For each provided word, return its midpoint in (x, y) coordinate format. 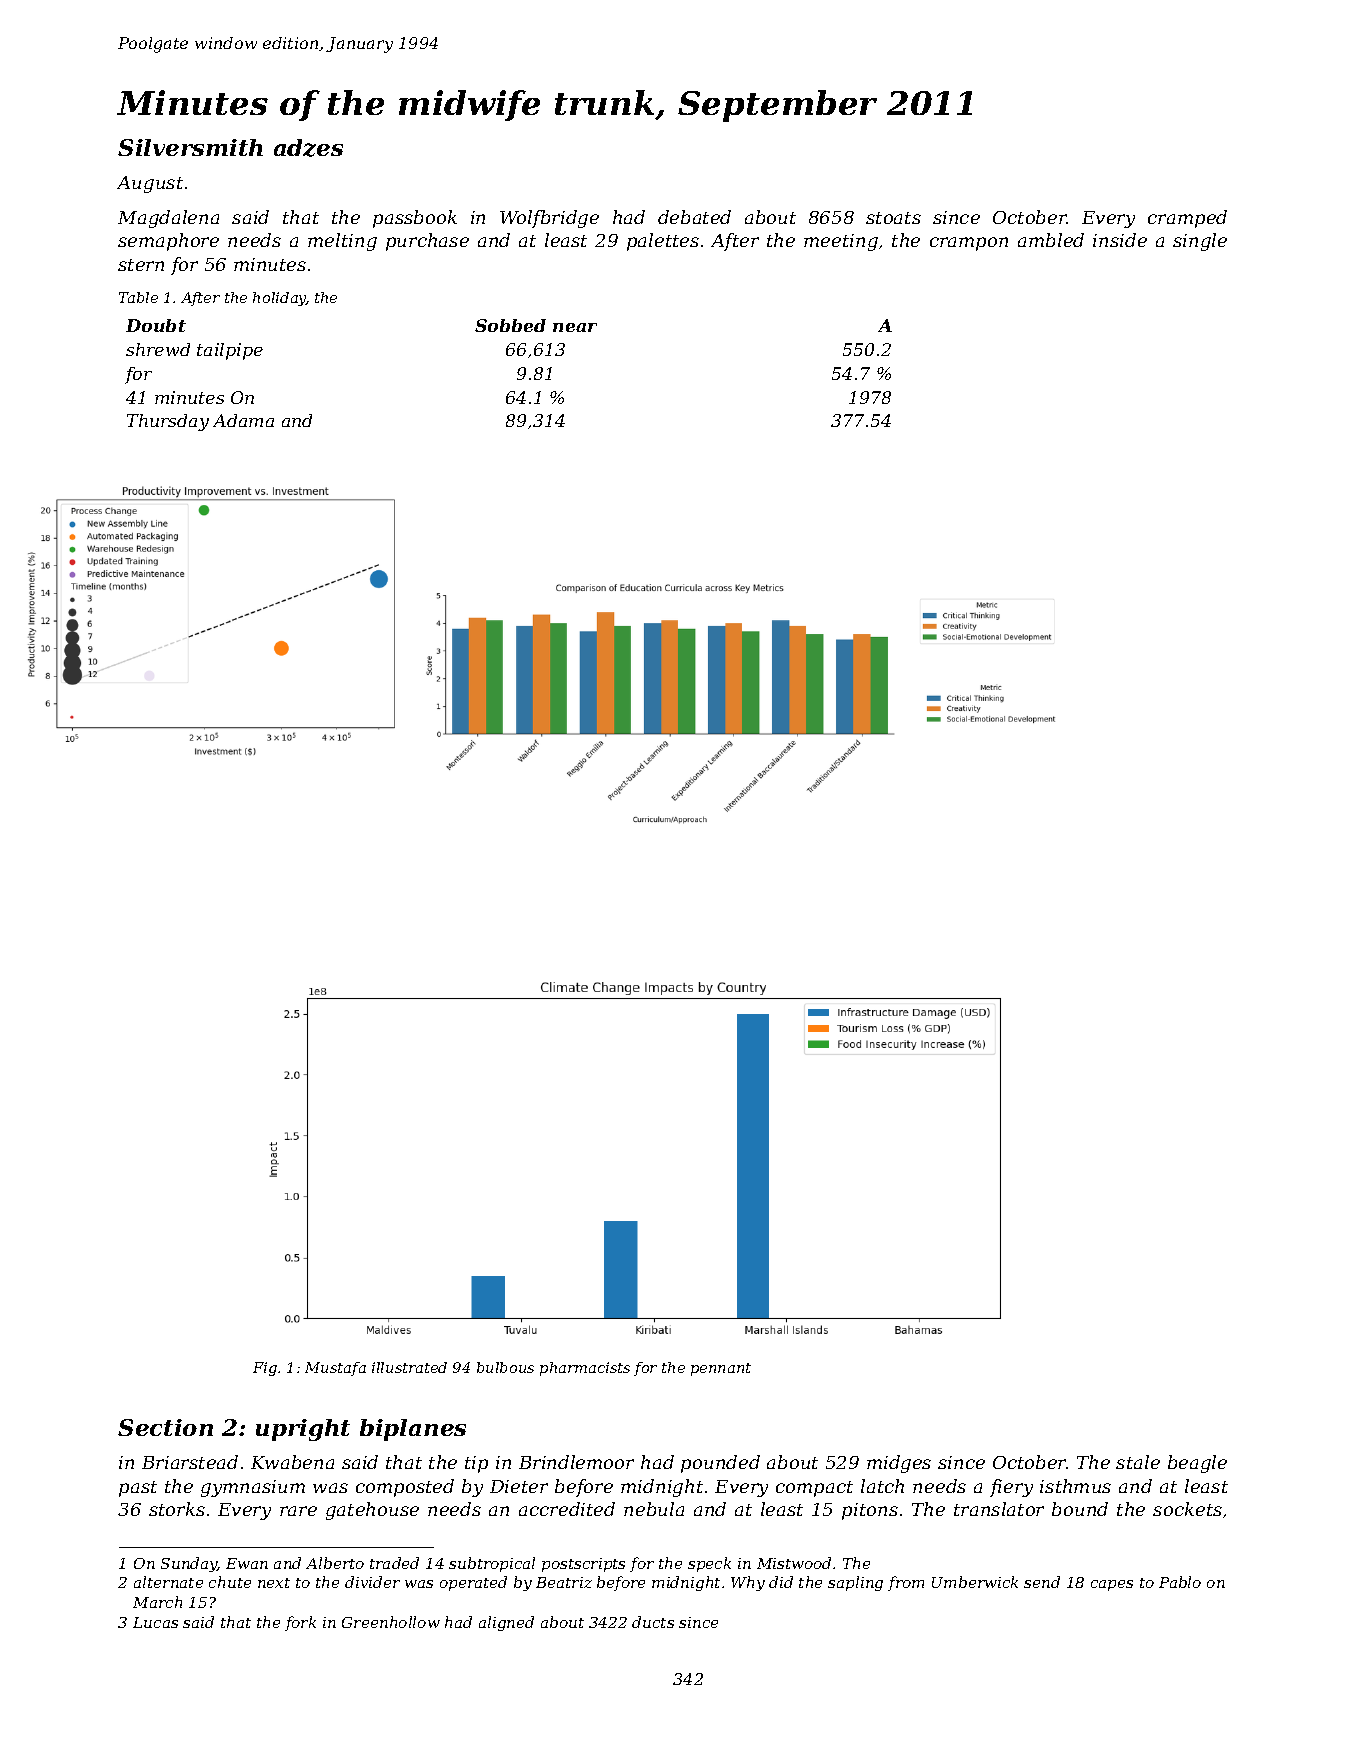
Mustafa (335, 1369)
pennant (721, 1369)
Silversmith (190, 147)
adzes (308, 148)
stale (1138, 1462)
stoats (893, 218)
